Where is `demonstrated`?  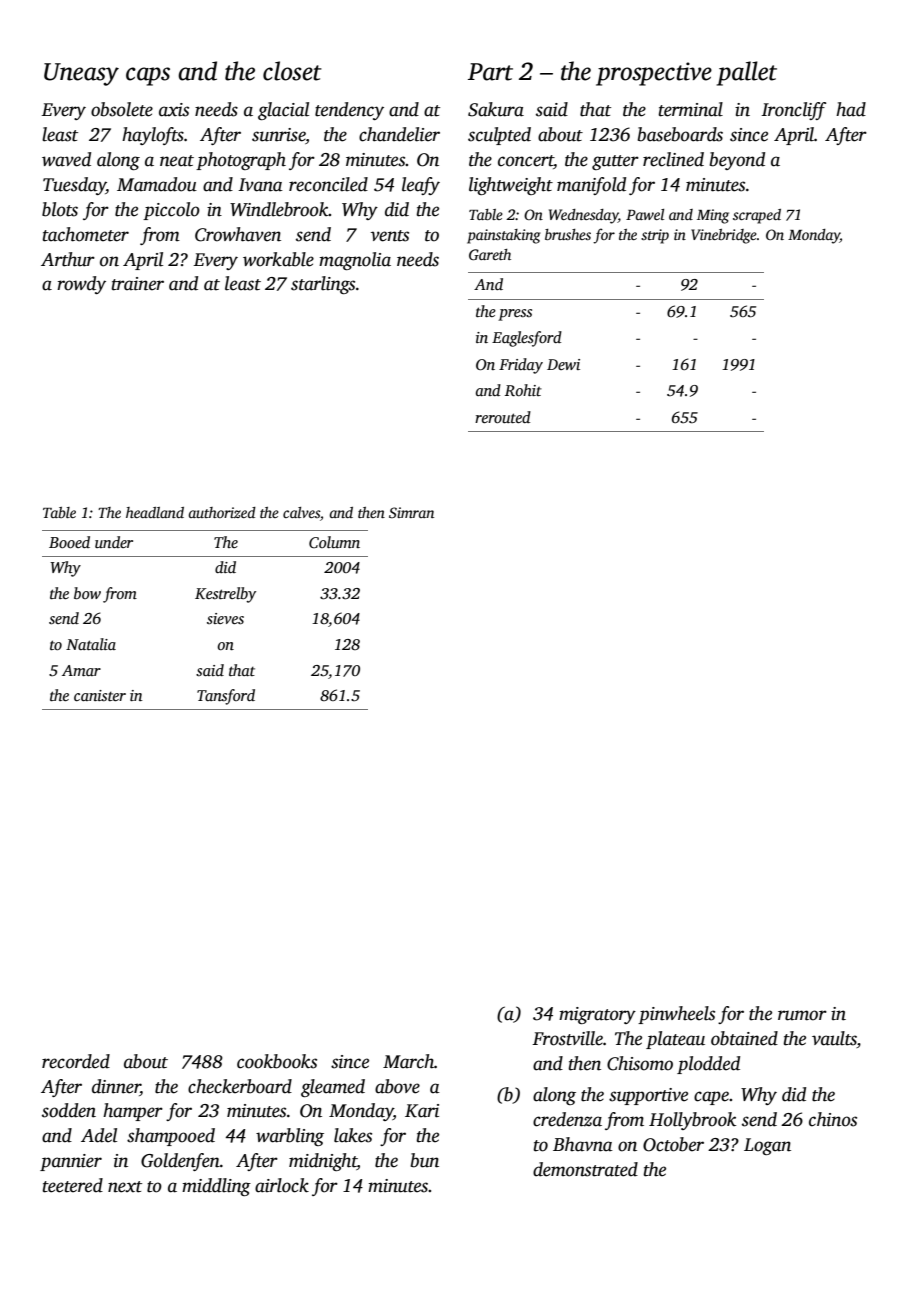 demonstrated is located at coordinates (585, 1169).
